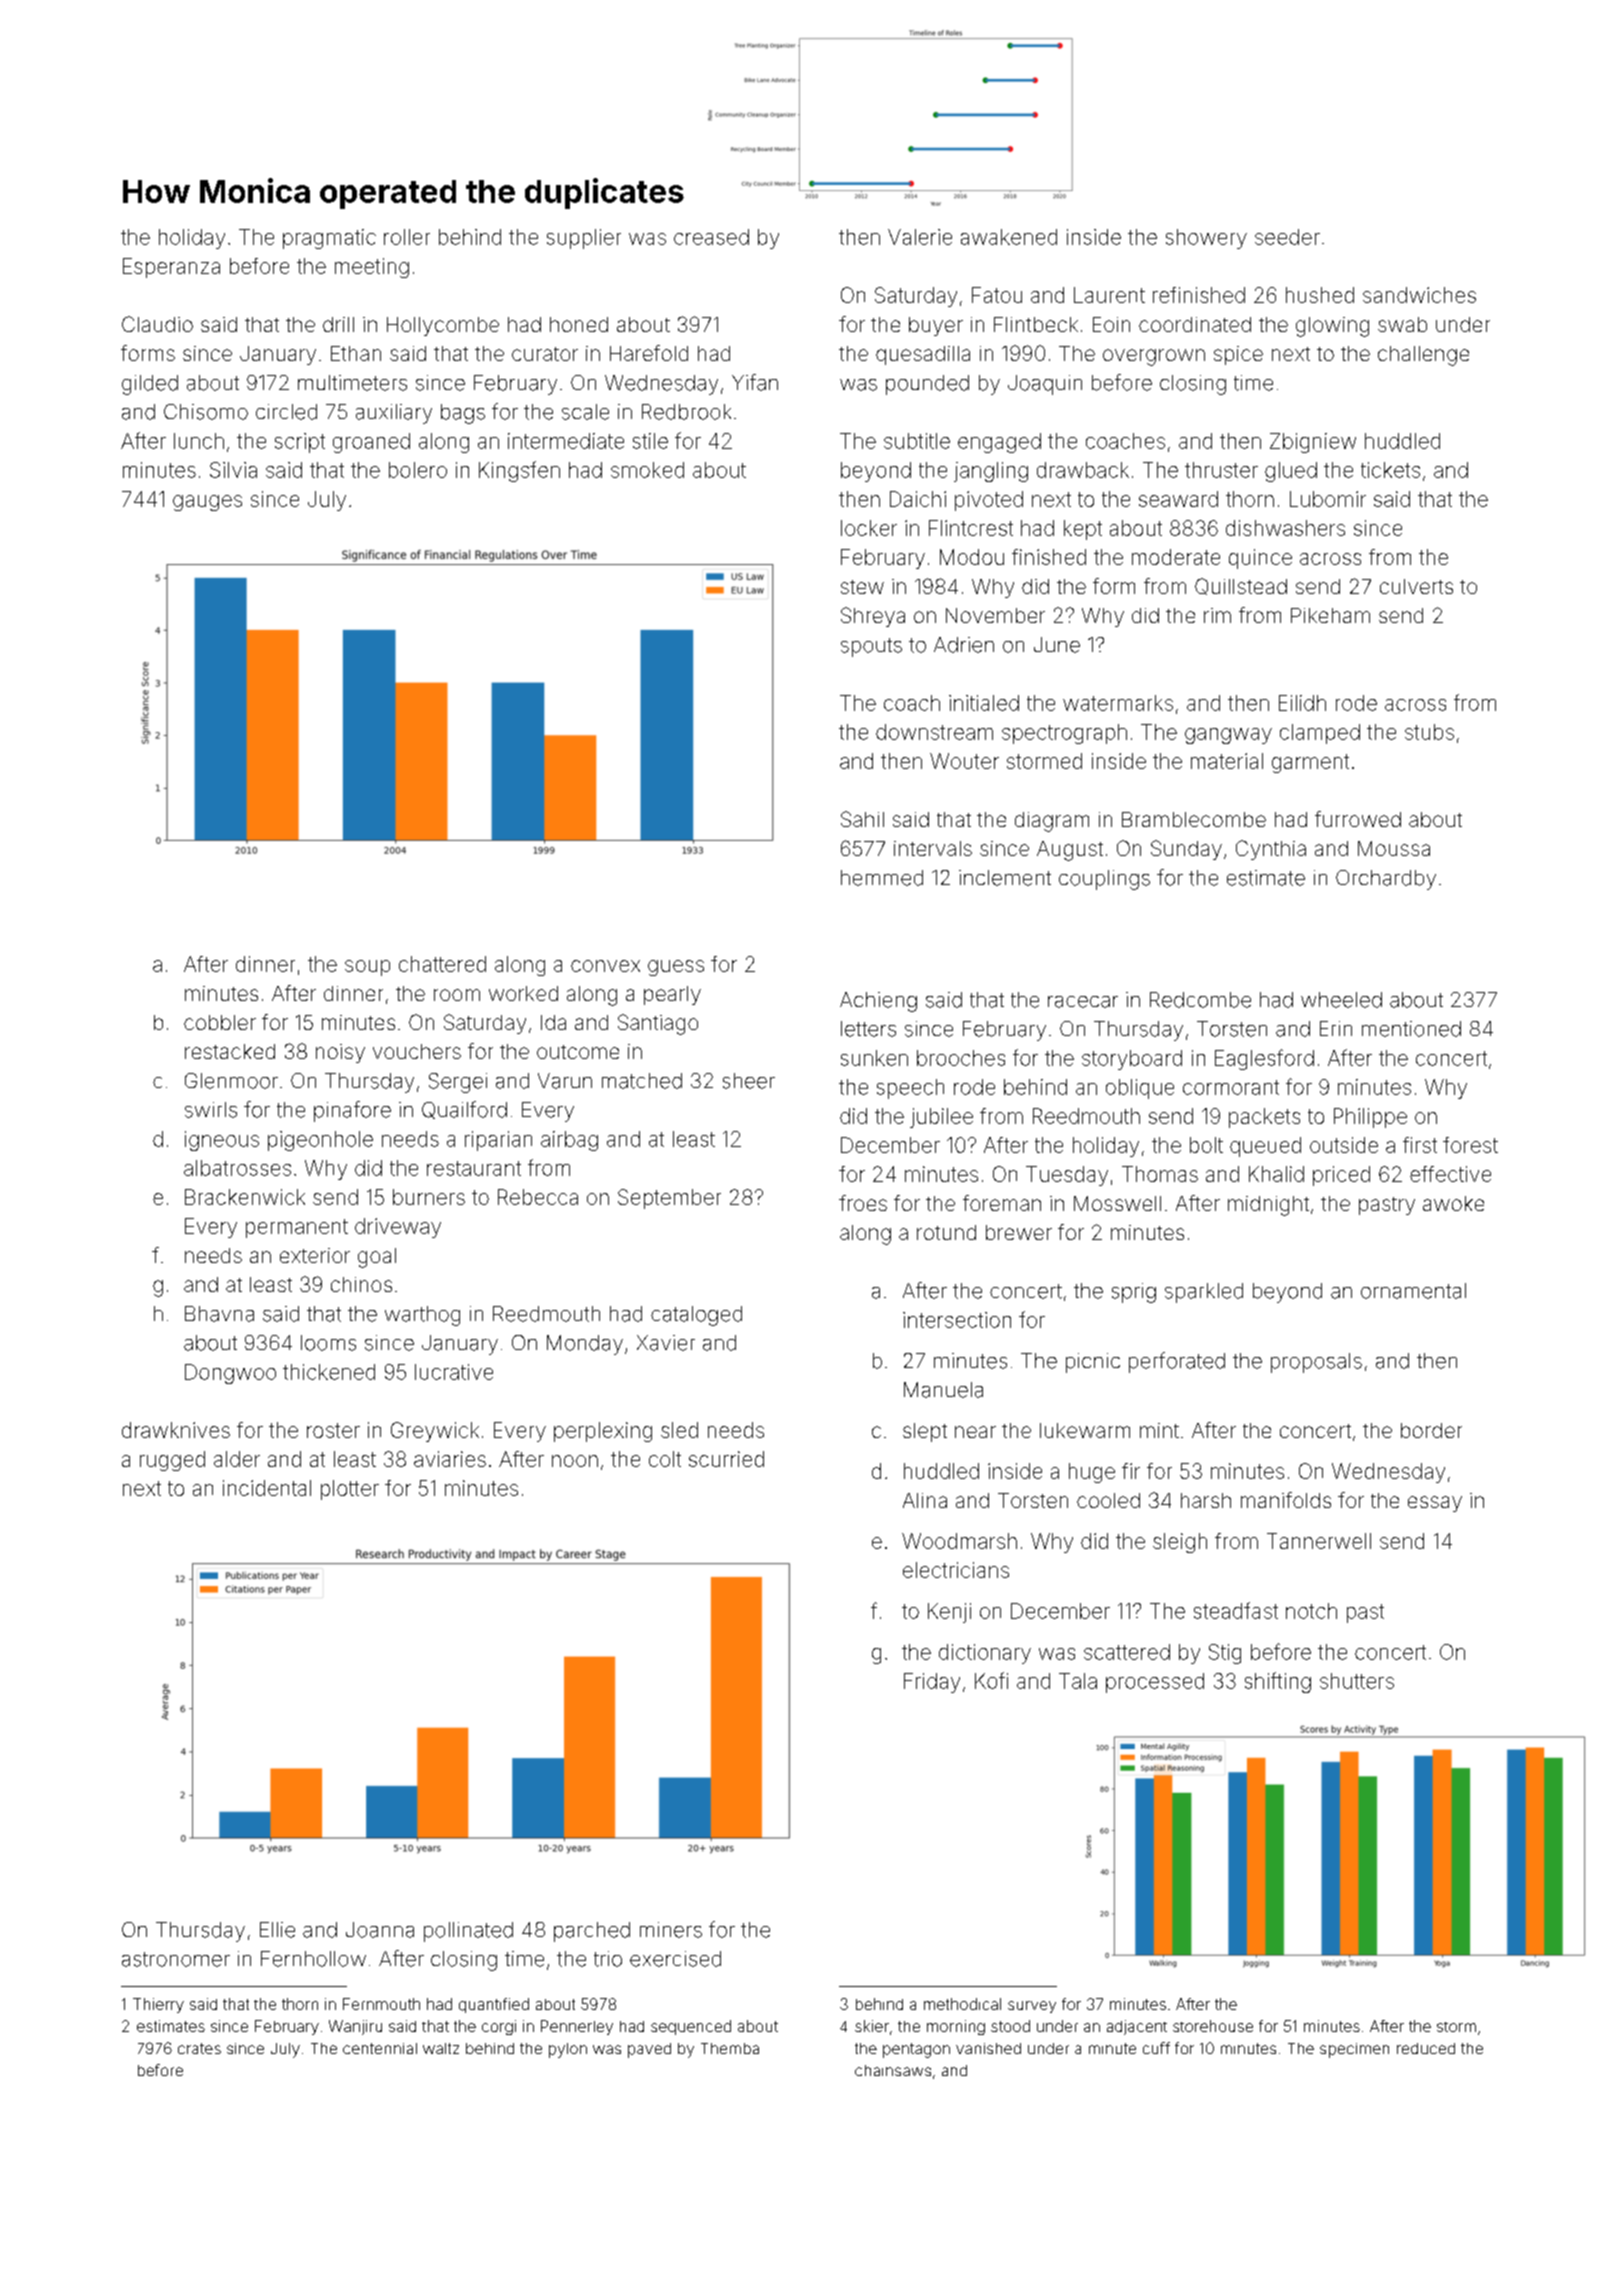 The image size is (1620, 2292). I want to click on spouts, so click(871, 647).
